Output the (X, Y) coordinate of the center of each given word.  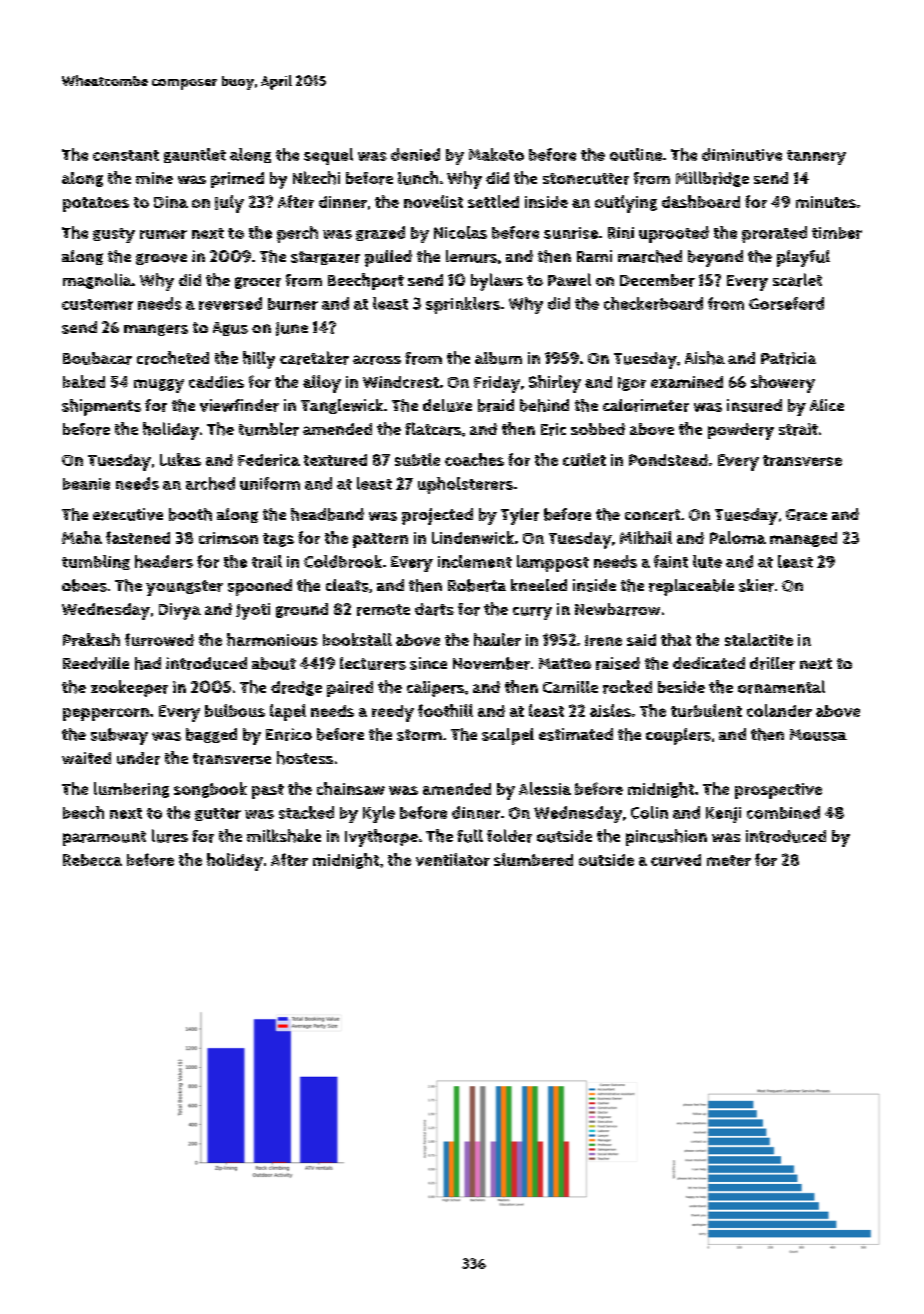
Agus (230, 329)
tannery (816, 157)
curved (676, 860)
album (498, 358)
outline (636, 154)
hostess (305, 758)
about (274, 663)
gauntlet (195, 155)
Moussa (818, 735)
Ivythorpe (381, 838)
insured (754, 405)
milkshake (284, 836)
